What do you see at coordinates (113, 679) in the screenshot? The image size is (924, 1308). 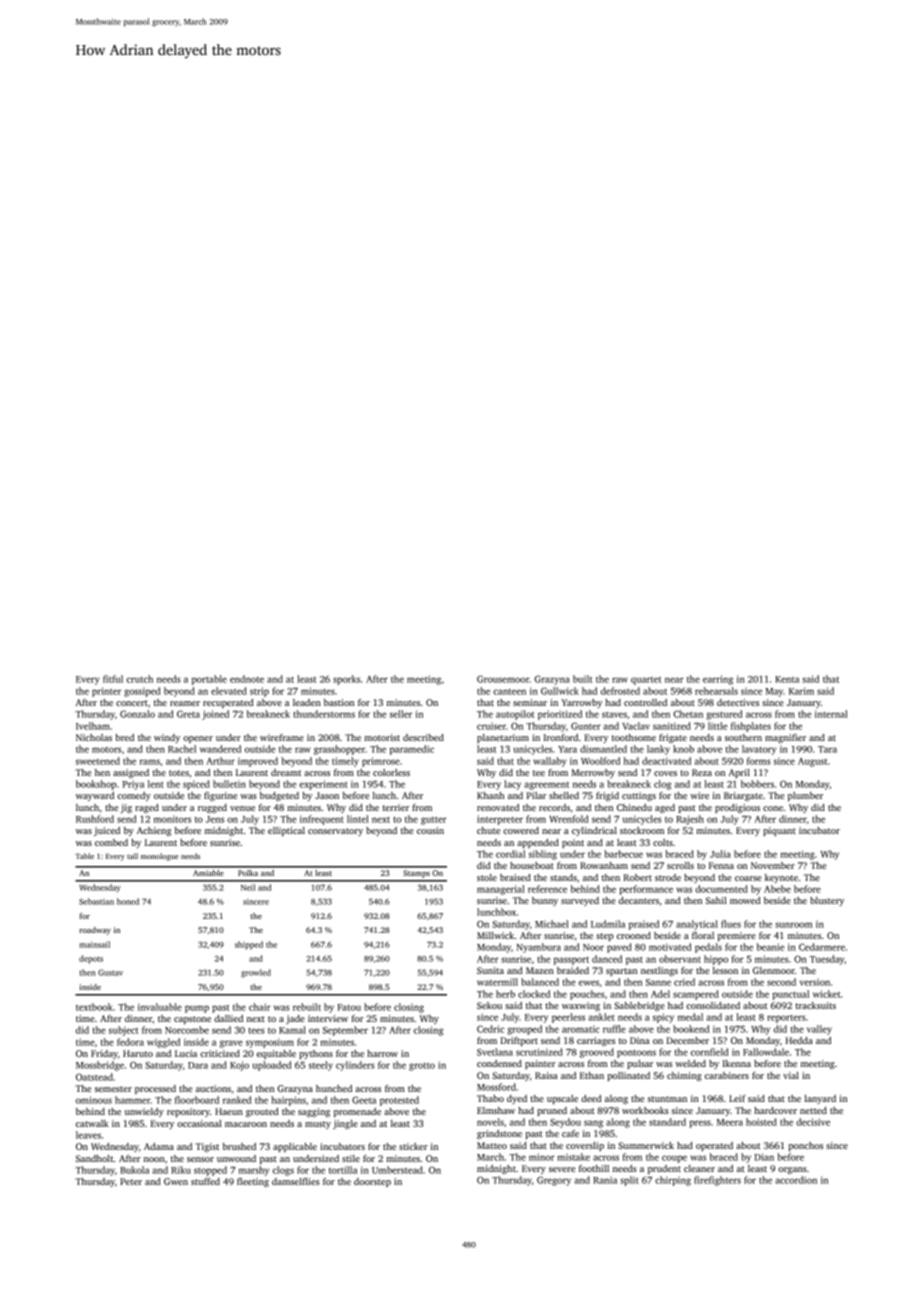 I see `fitful` at bounding box center [113, 679].
